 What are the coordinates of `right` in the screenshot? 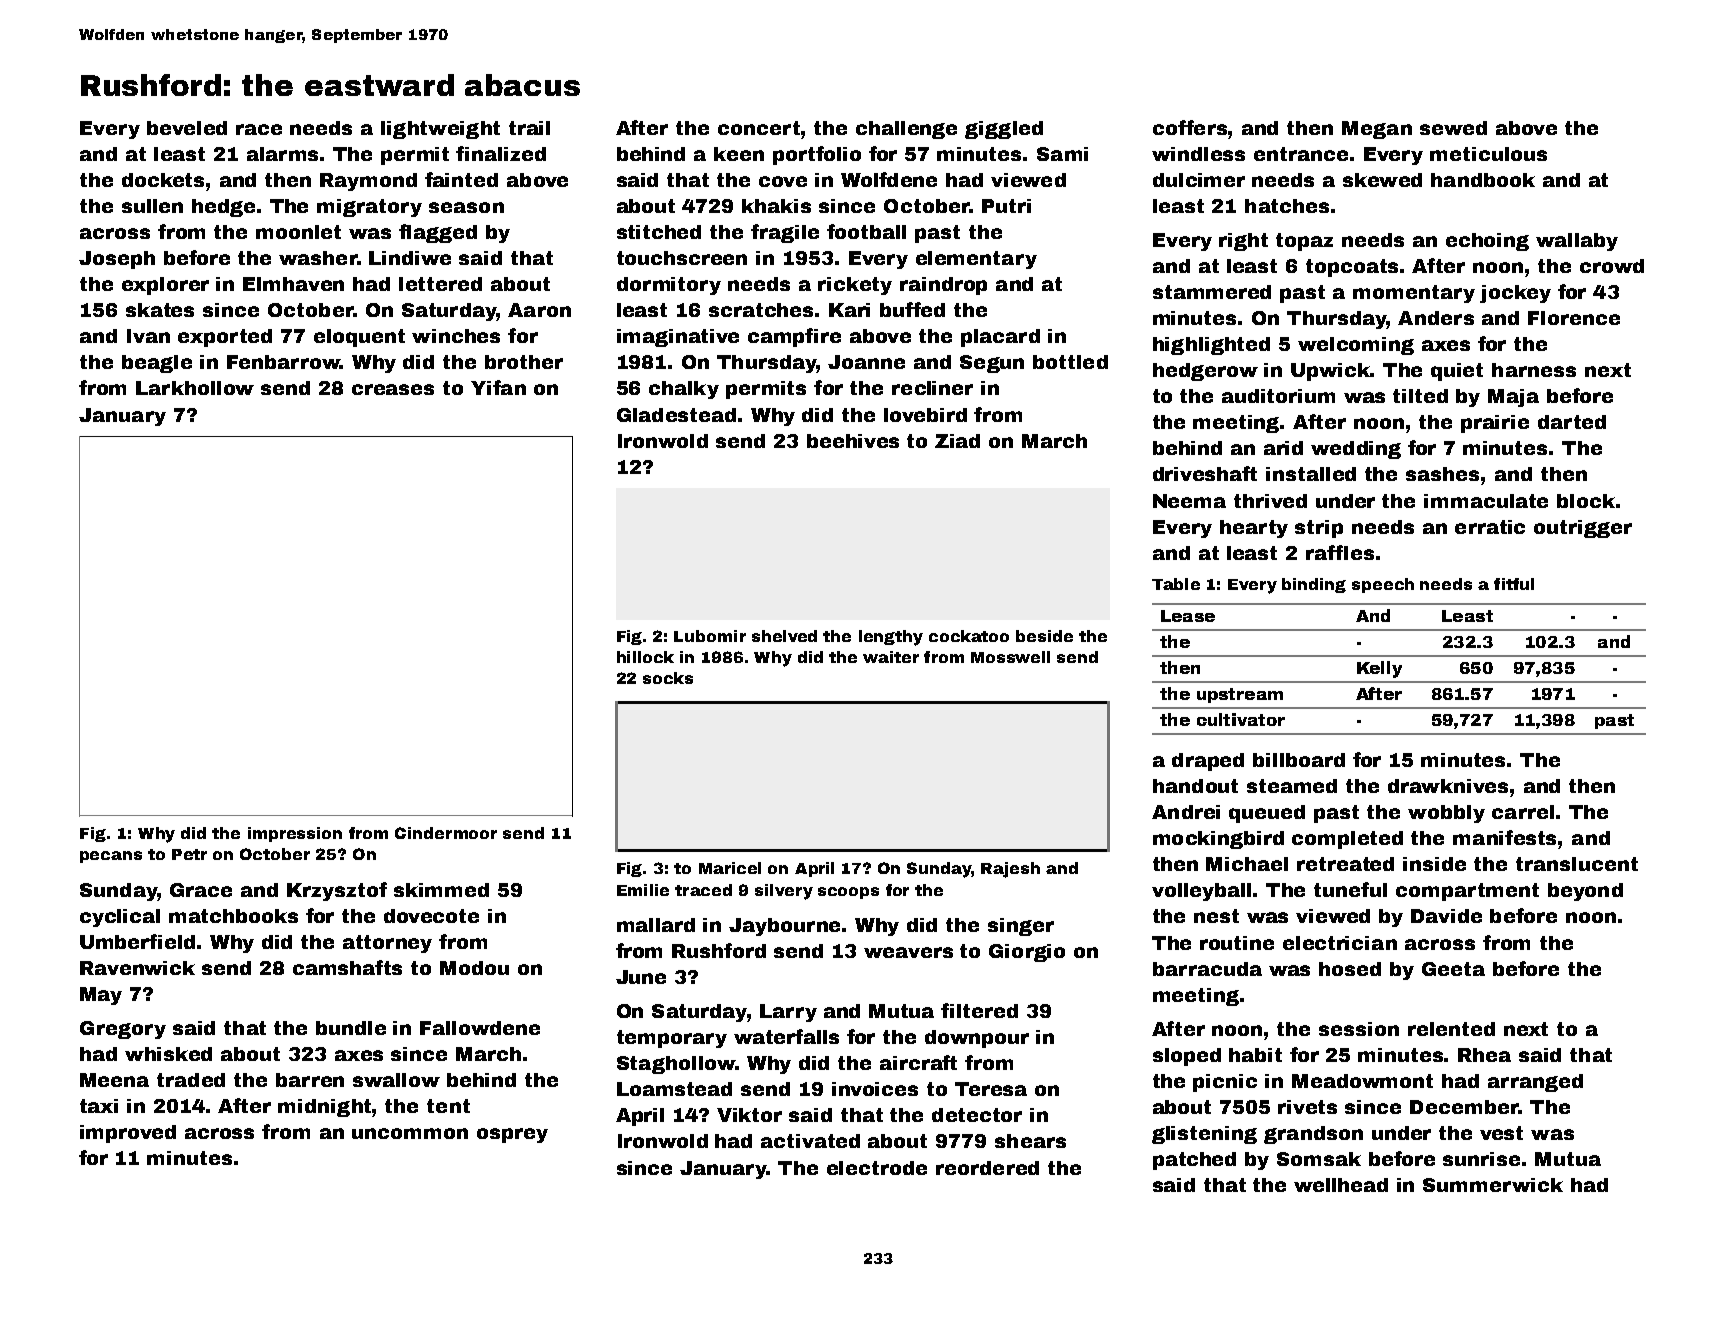 It's located at (1243, 242).
